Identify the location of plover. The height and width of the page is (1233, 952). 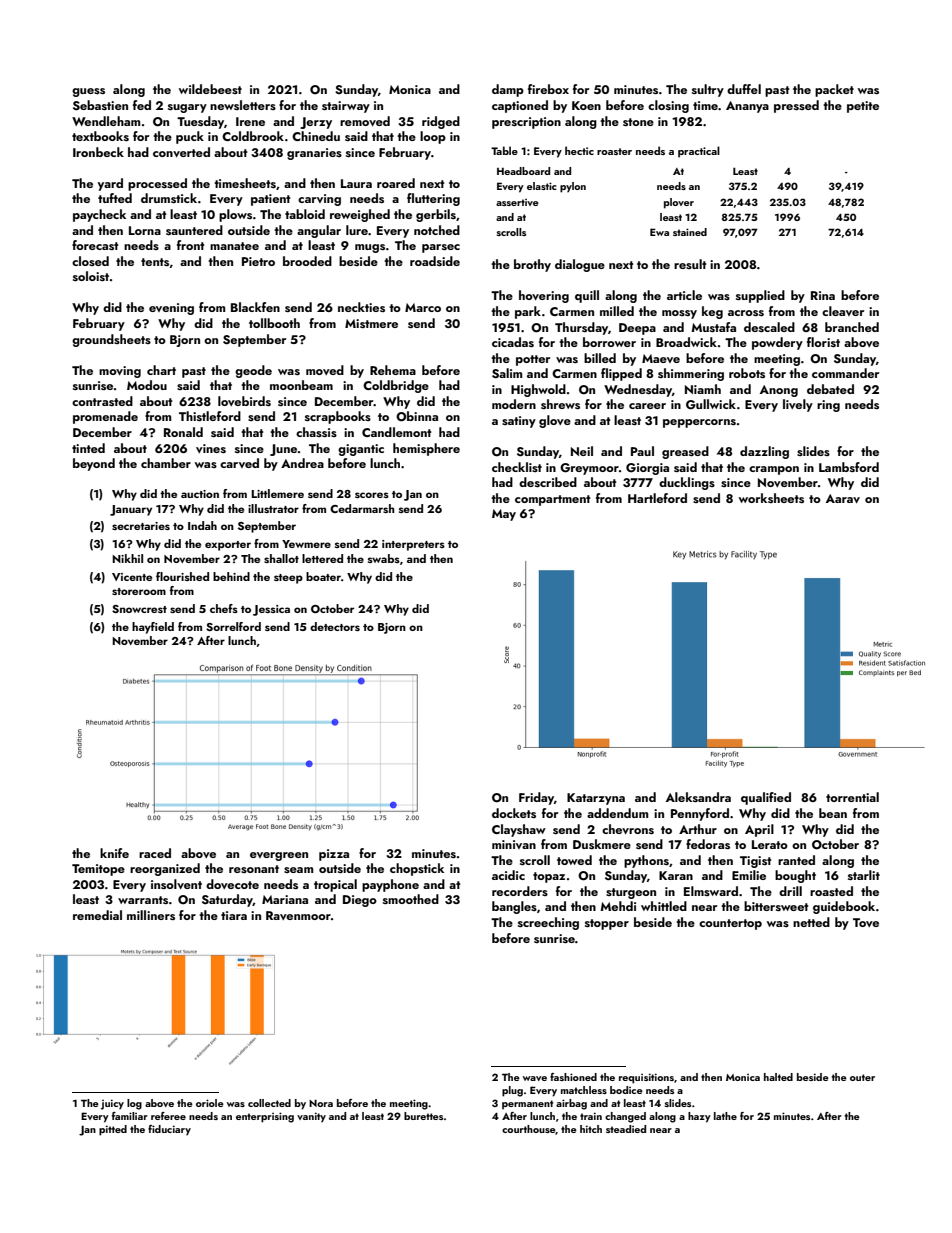
(679, 203).
